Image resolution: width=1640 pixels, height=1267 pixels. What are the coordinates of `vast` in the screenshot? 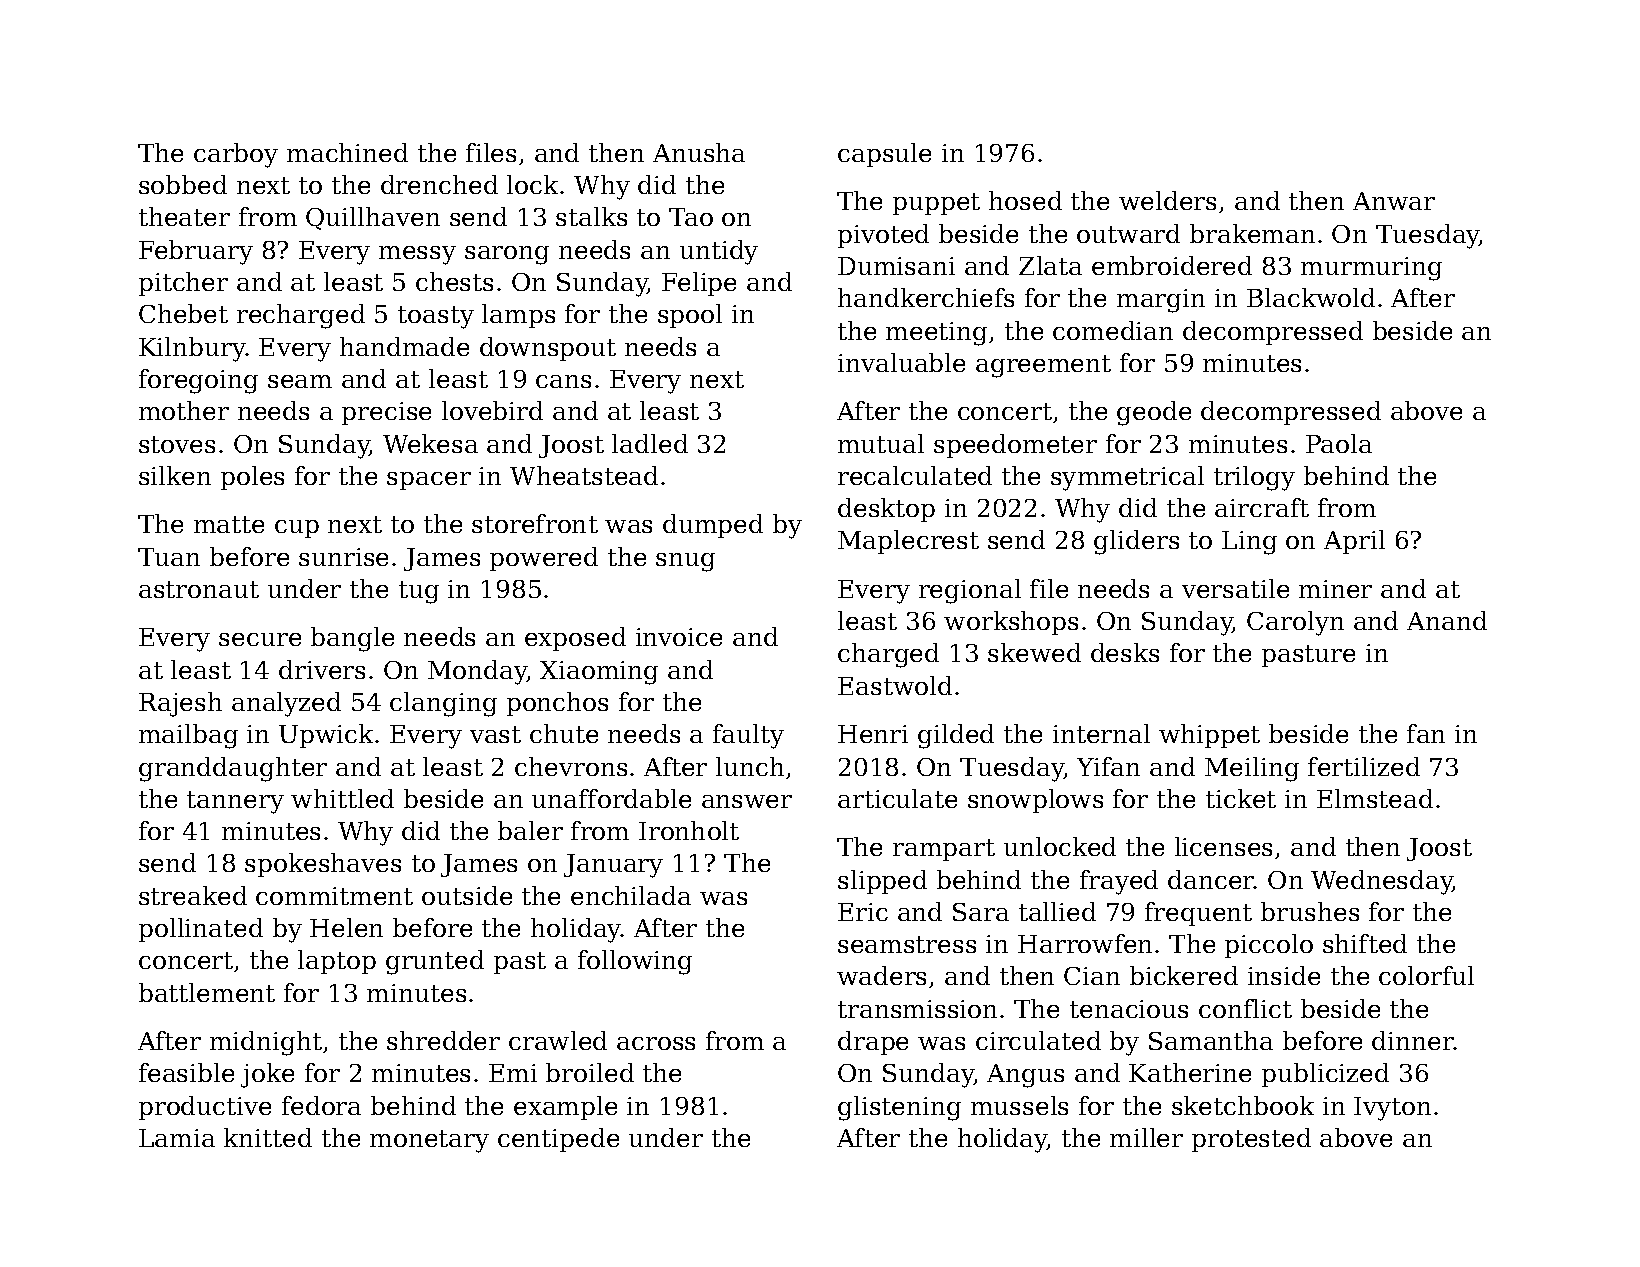 It's located at (495, 734).
